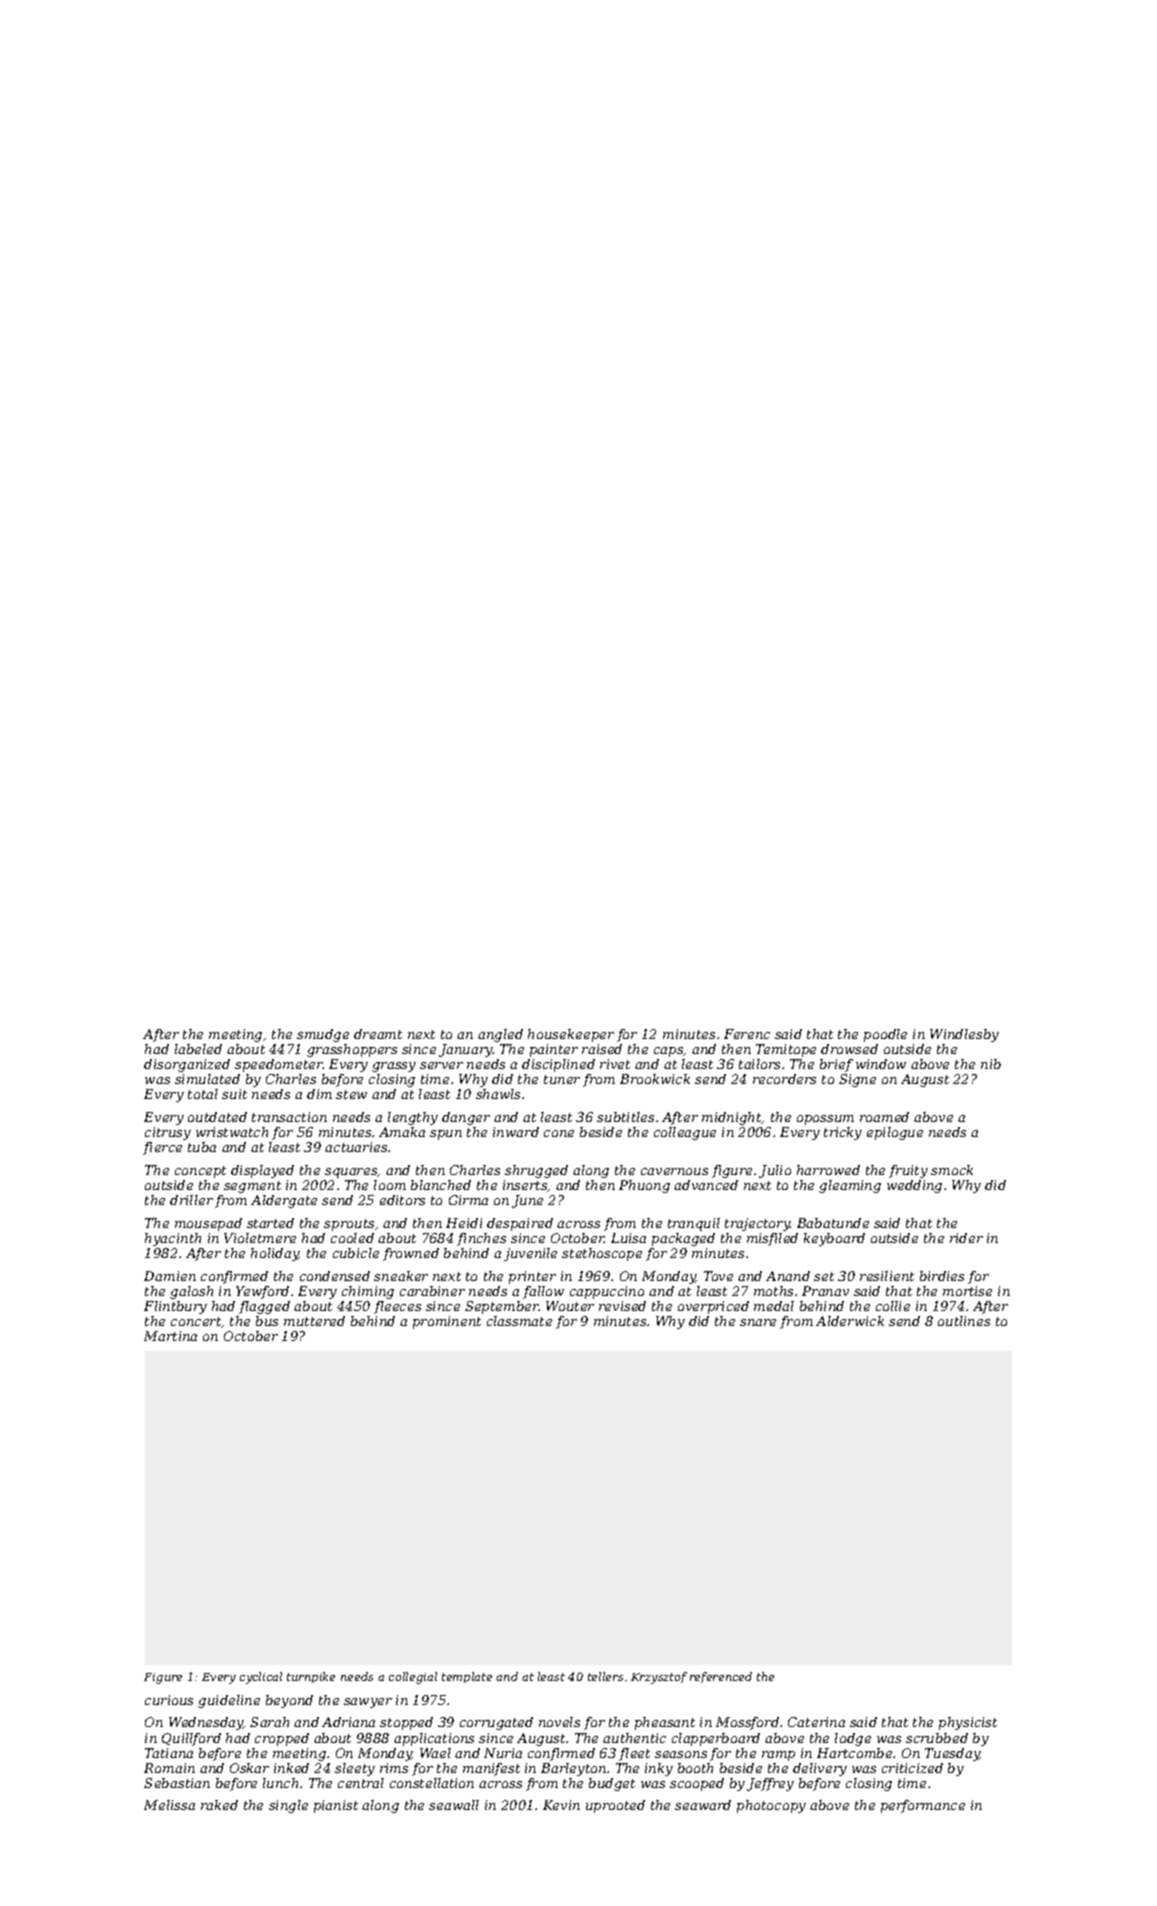 The width and height of the document is (1157, 1906). What do you see at coordinates (964, 1035) in the document?
I see `Windlesby` at bounding box center [964, 1035].
